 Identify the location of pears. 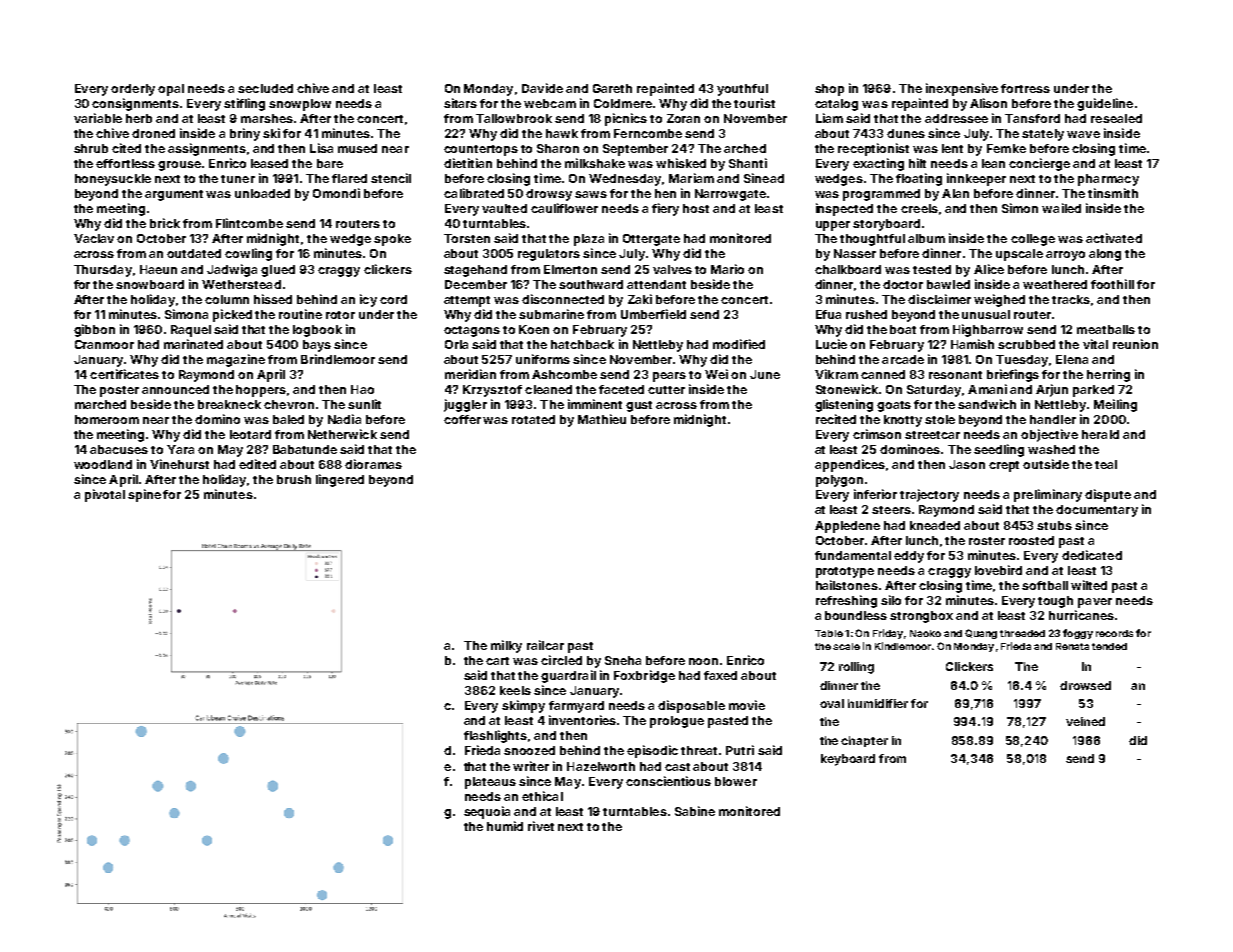
(669, 377).
